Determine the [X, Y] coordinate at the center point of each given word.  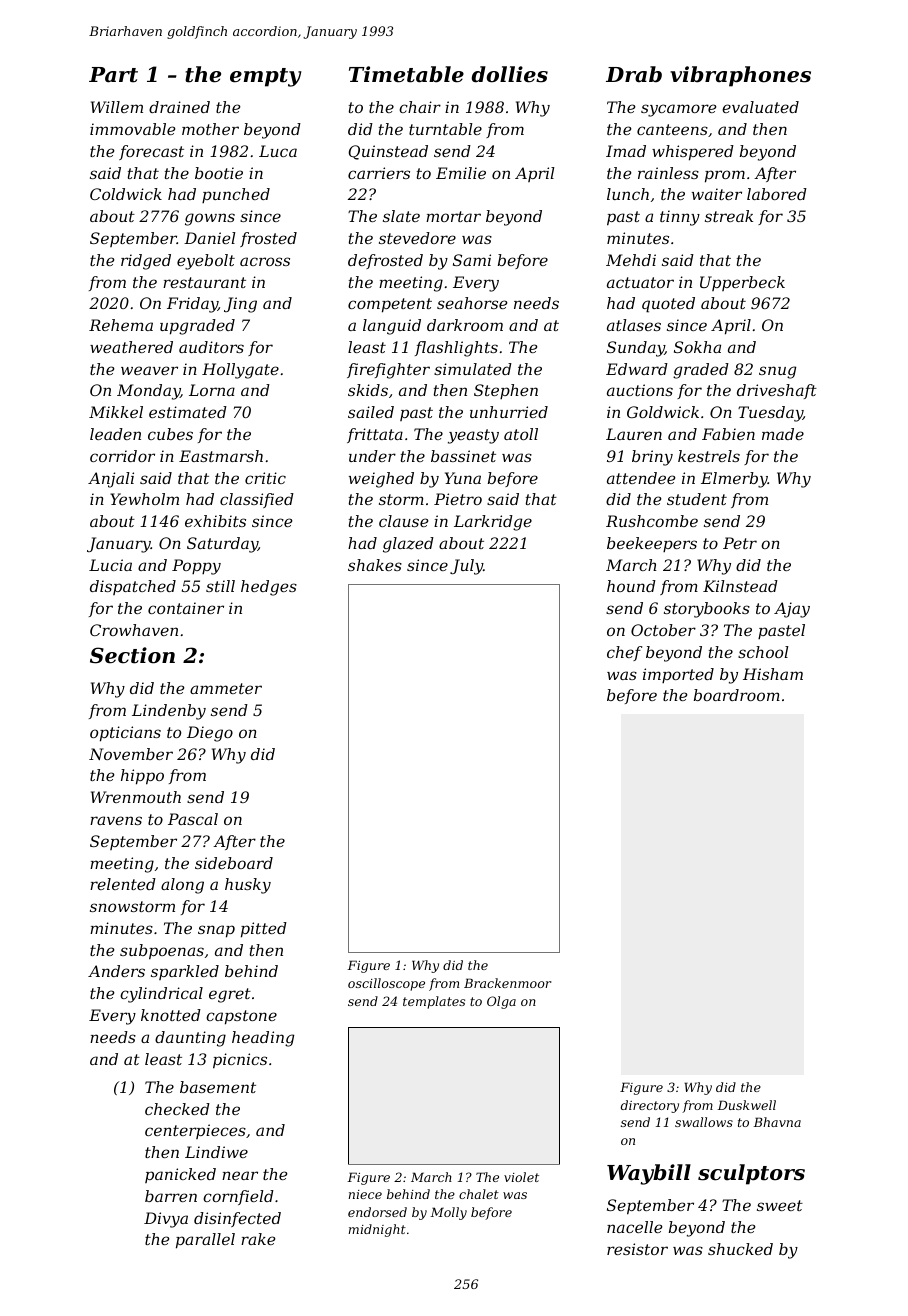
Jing [240, 305]
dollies [510, 74]
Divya [166, 1220]
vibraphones [740, 76]
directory [650, 1106]
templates [434, 1002]
